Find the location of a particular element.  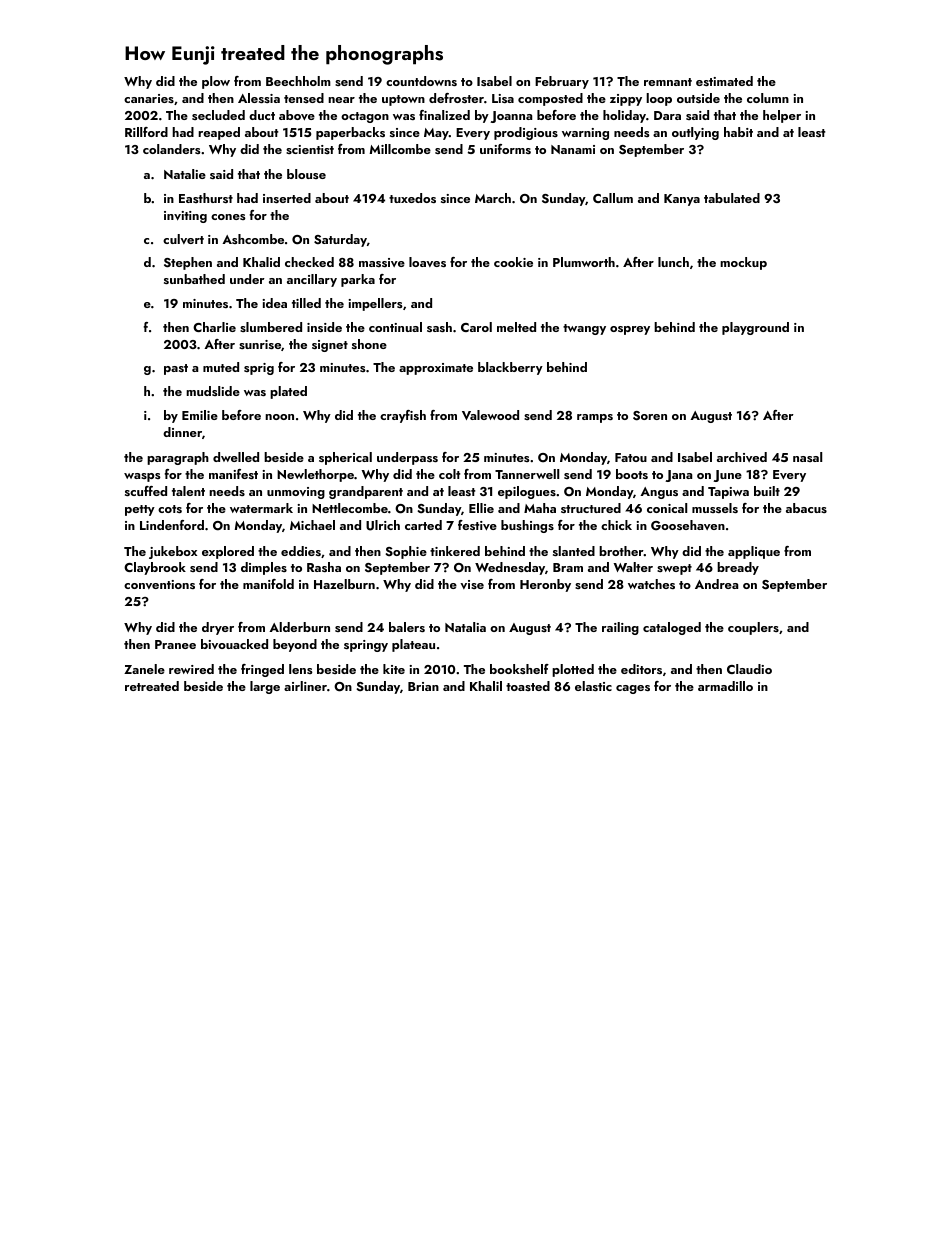

applique is located at coordinates (754, 552).
